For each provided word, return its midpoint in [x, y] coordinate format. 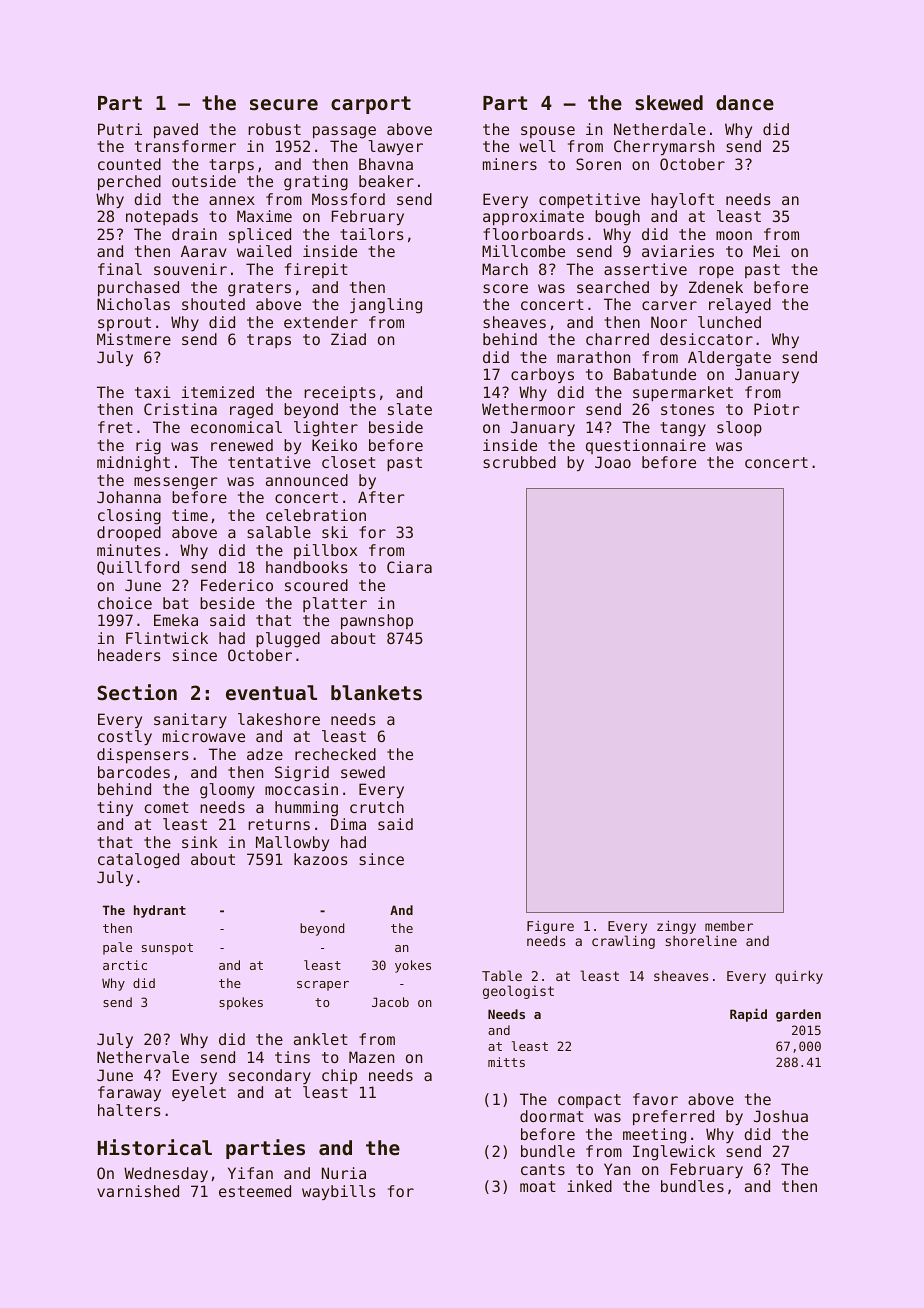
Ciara [409, 567]
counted [129, 164]
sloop [739, 428]
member [729, 926]
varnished [138, 1191]
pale [117, 948]
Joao [613, 462]
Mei [766, 251]
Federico [237, 585]
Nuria [344, 1173]
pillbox [325, 551]
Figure [550, 928]
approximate [533, 217]
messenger [176, 483]
